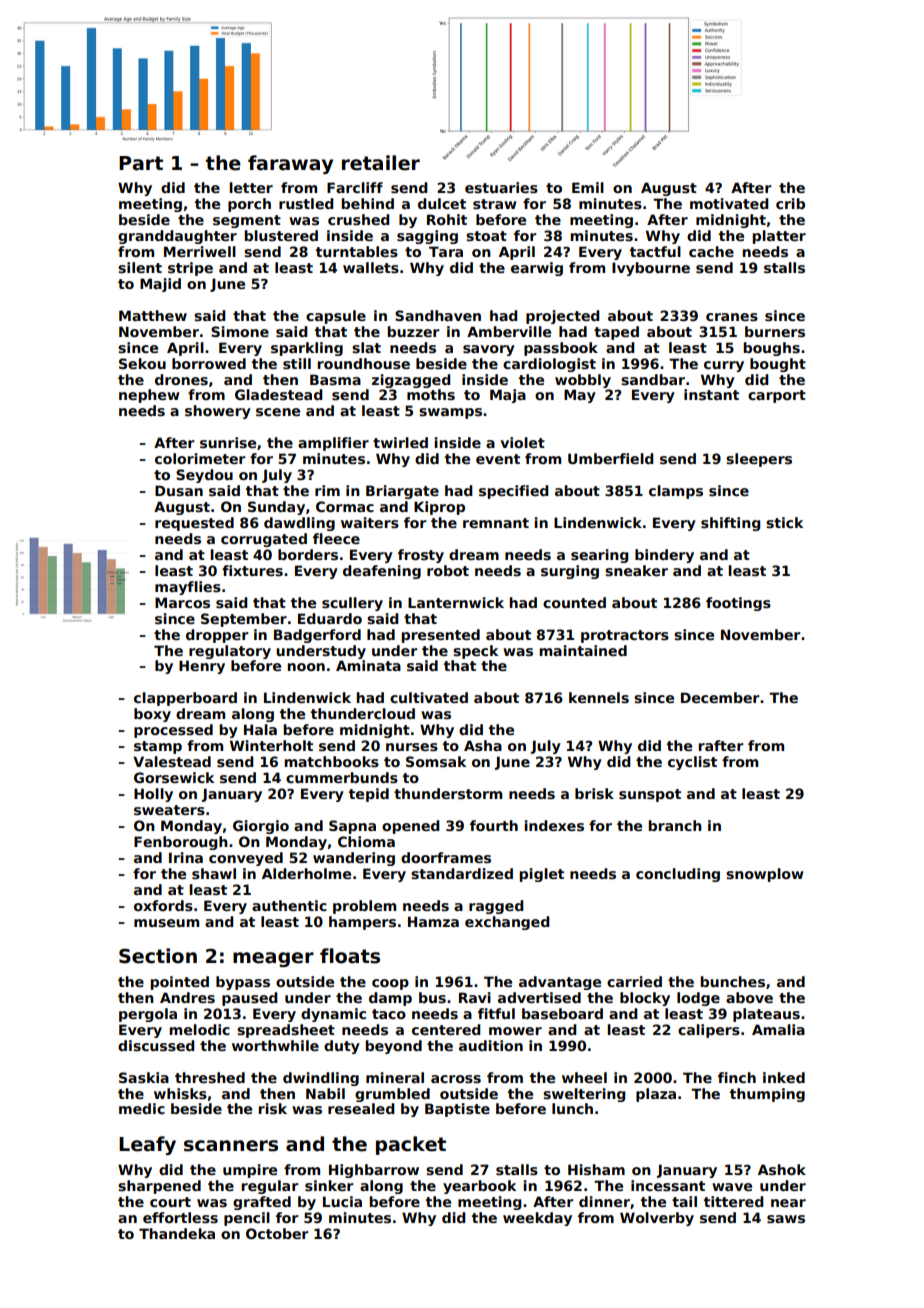 The width and height of the page is (924, 1308). I want to click on event, so click(498, 459).
